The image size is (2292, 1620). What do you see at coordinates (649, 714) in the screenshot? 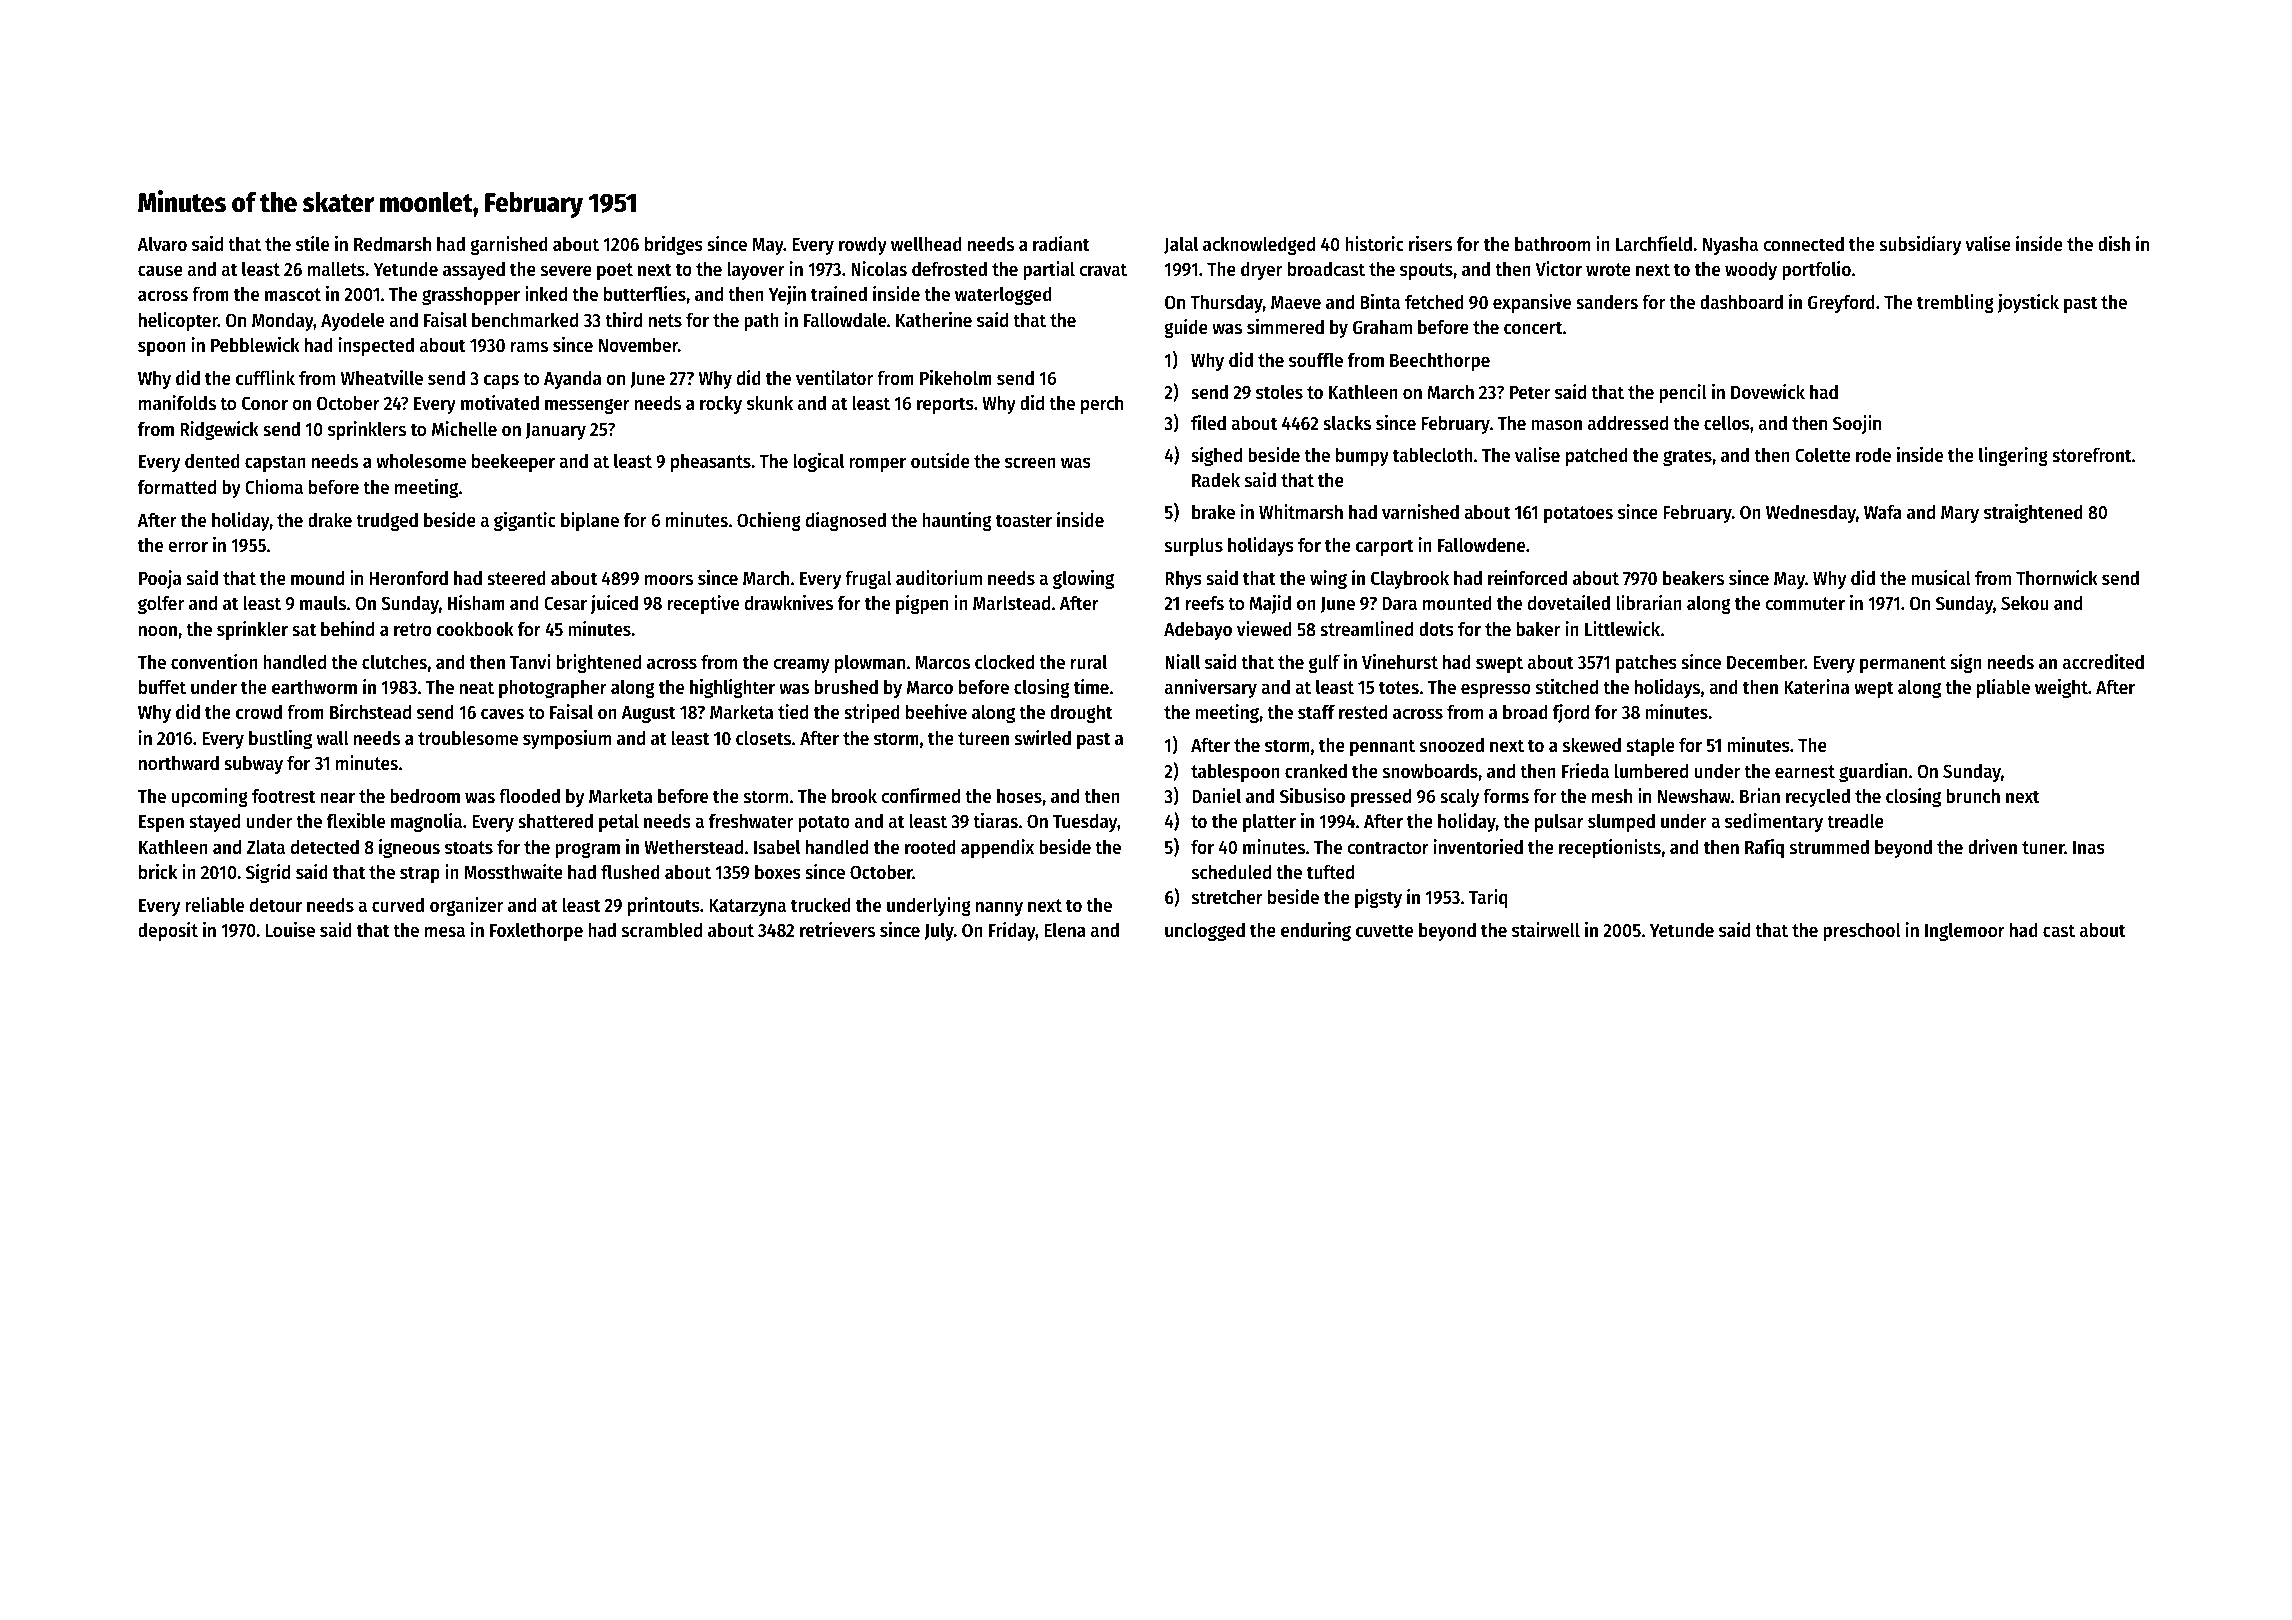
I see `August` at bounding box center [649, 714].
